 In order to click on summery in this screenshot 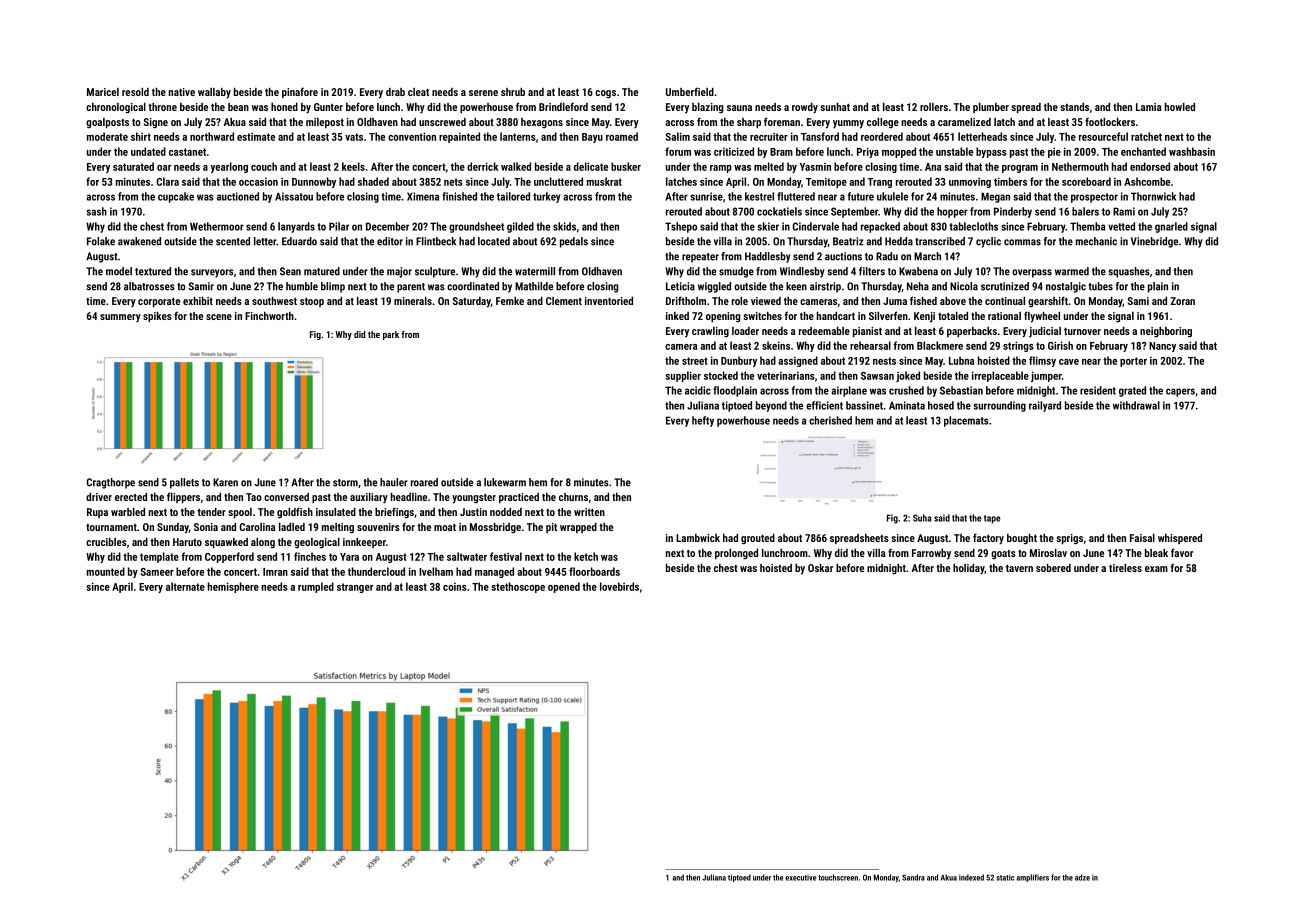, I will do `click(120, 318)`.
